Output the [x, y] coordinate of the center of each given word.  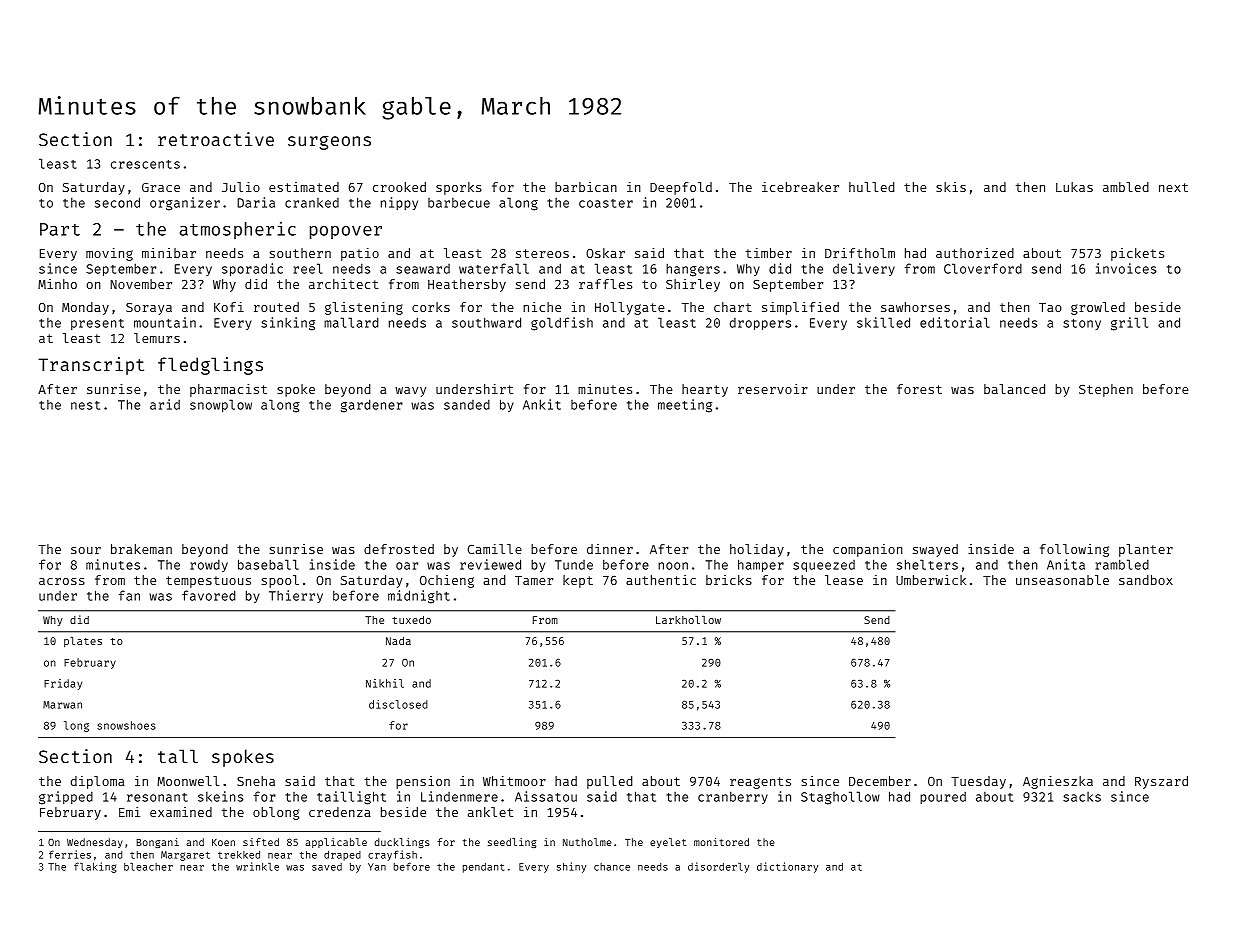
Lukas [1074, 187]
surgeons [329, 142]
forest [919, 389]
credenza [340, 812]
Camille [494, 549]
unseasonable [1062, 580]
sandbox [1146, 580]
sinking [288, 324]
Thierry [296, 596]
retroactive [216, 139]
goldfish [562, 324]
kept [578, 581]
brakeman [141, 549]
